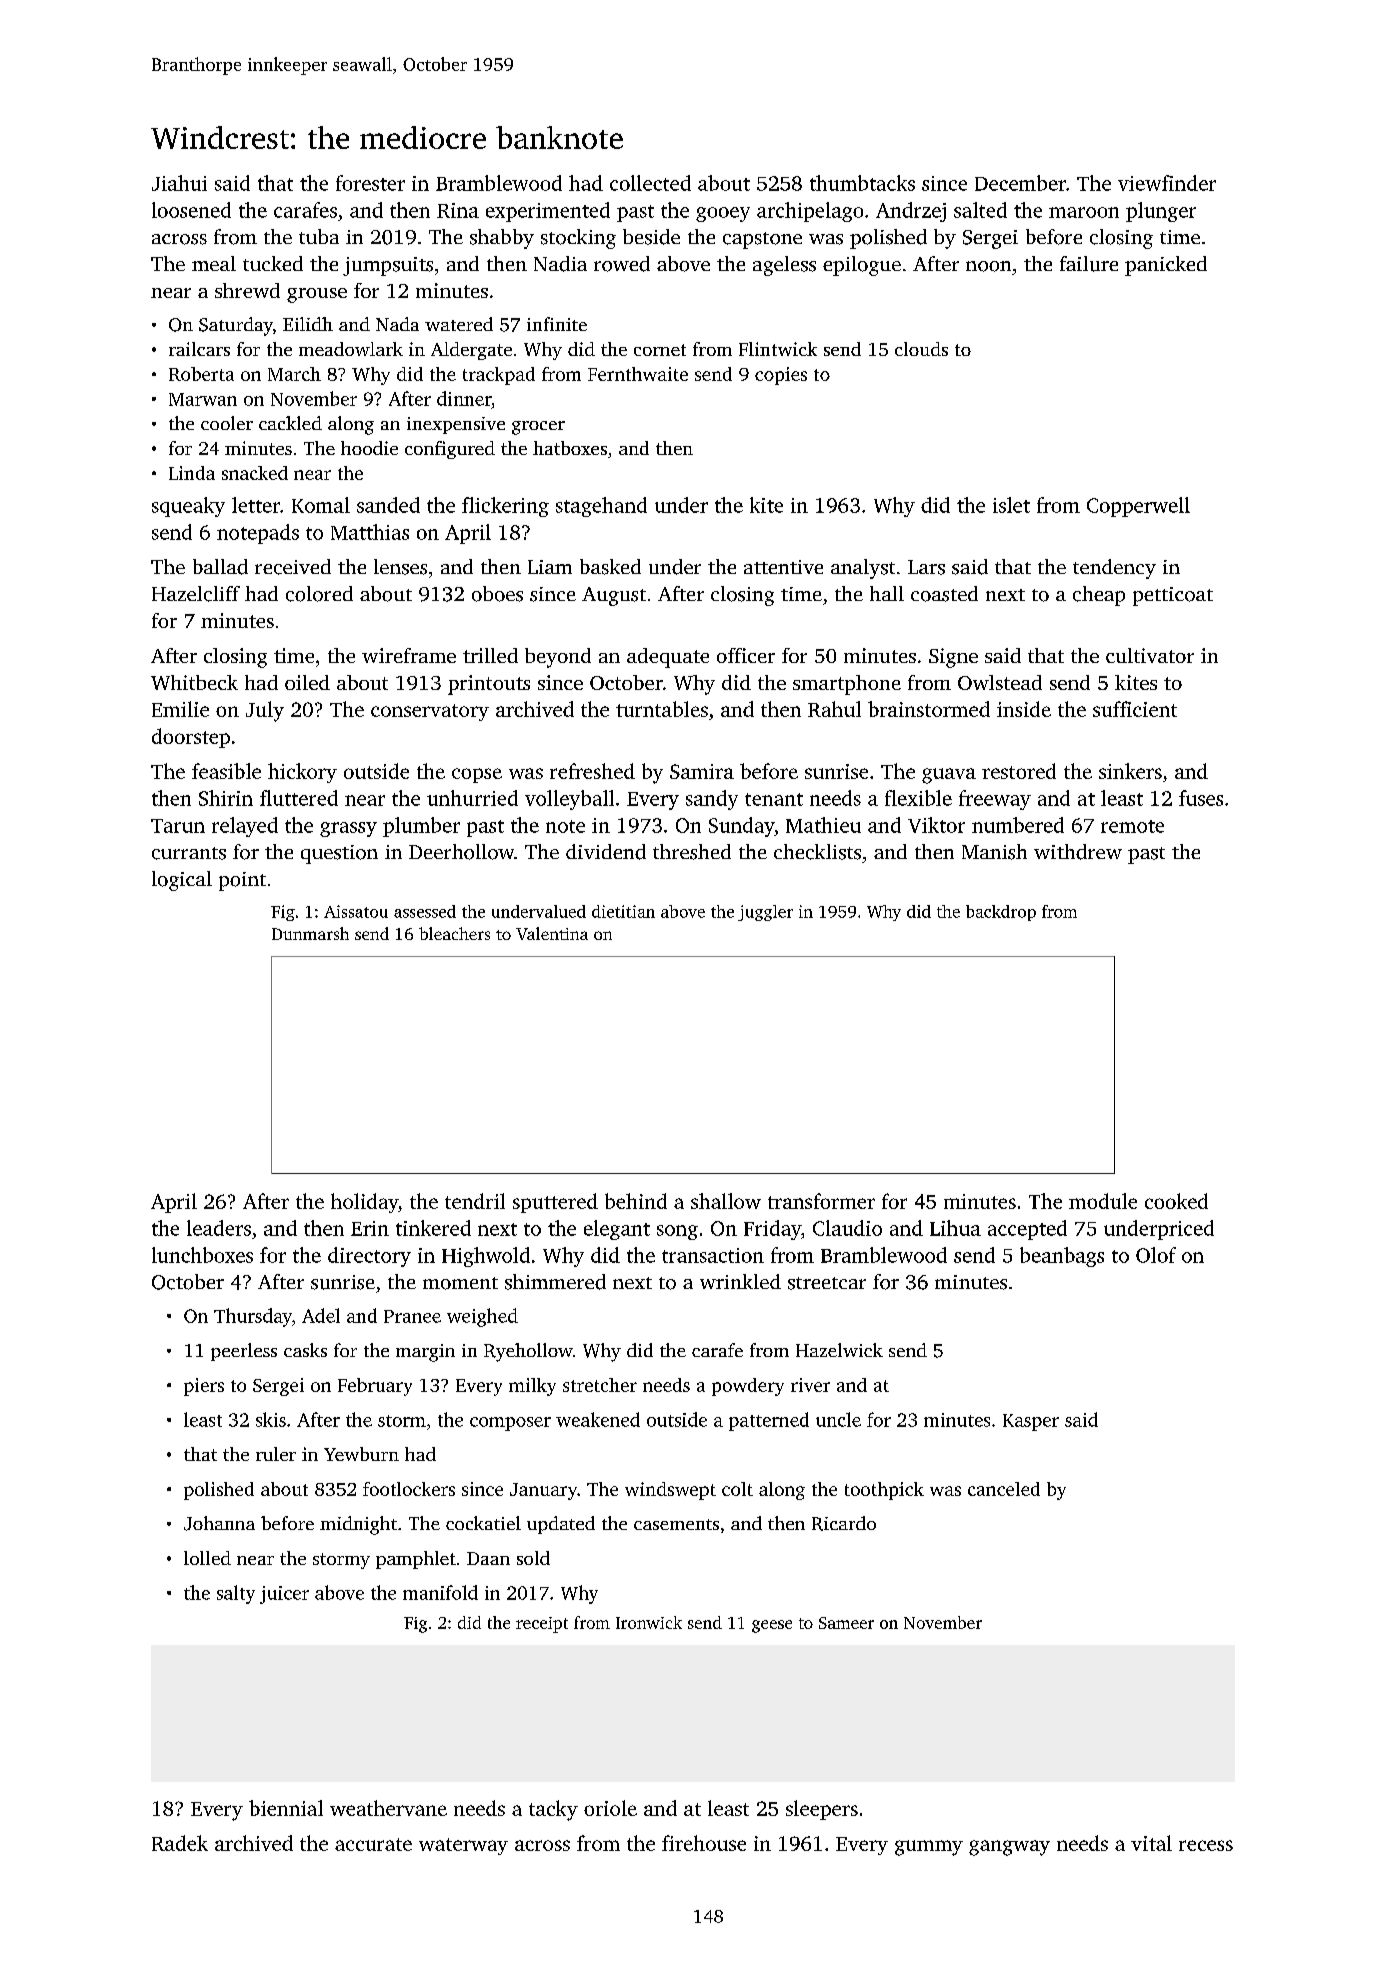 The width and height of the page is (1386, 1969). I want to click on analyst, so click(863, 569).
